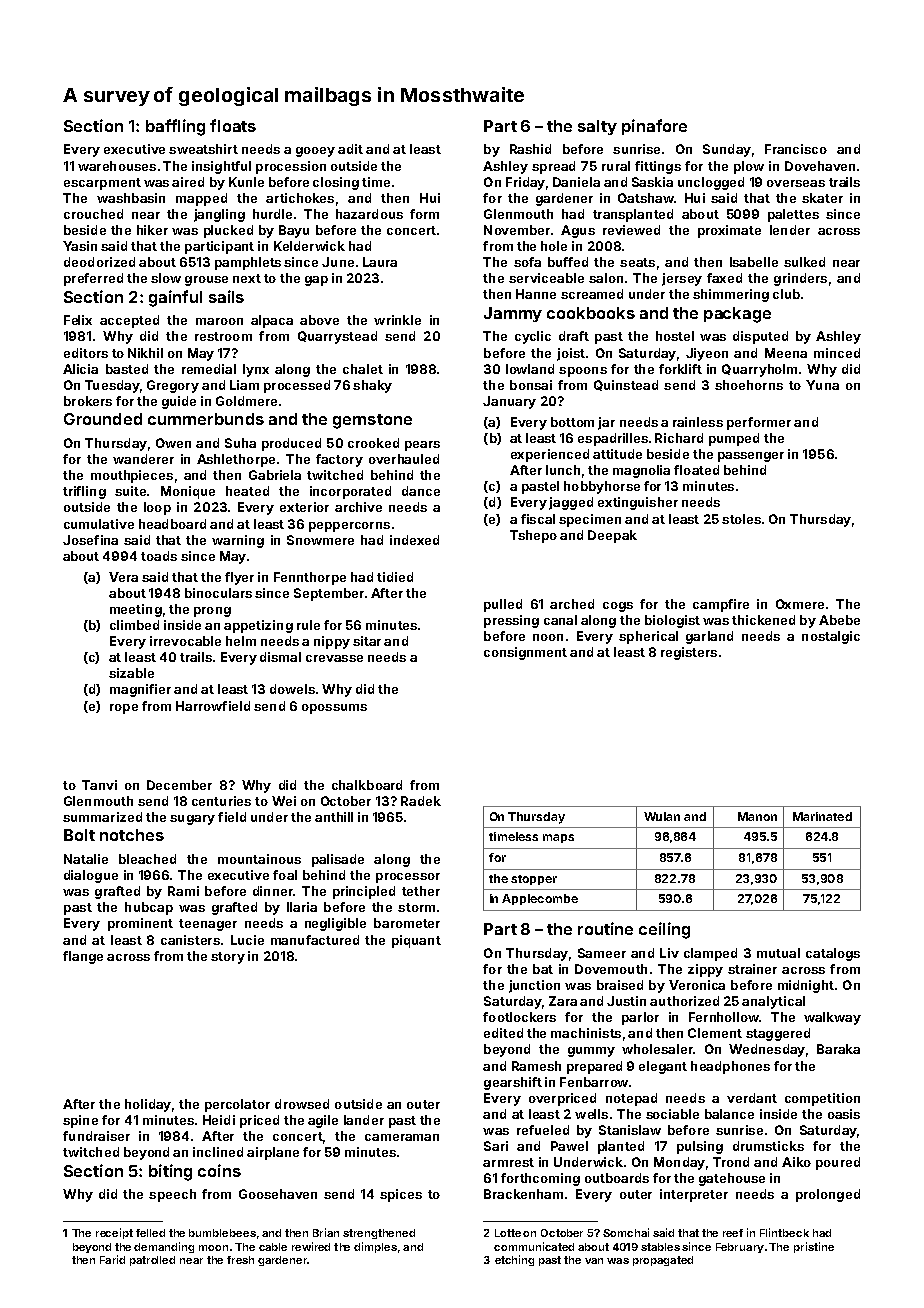 Image resolution: width=924 pixels, height=1308 pixels. What do you see at coordinates (740, 1248) in the page?
I see `February` at bounding box center [740, 1248].
